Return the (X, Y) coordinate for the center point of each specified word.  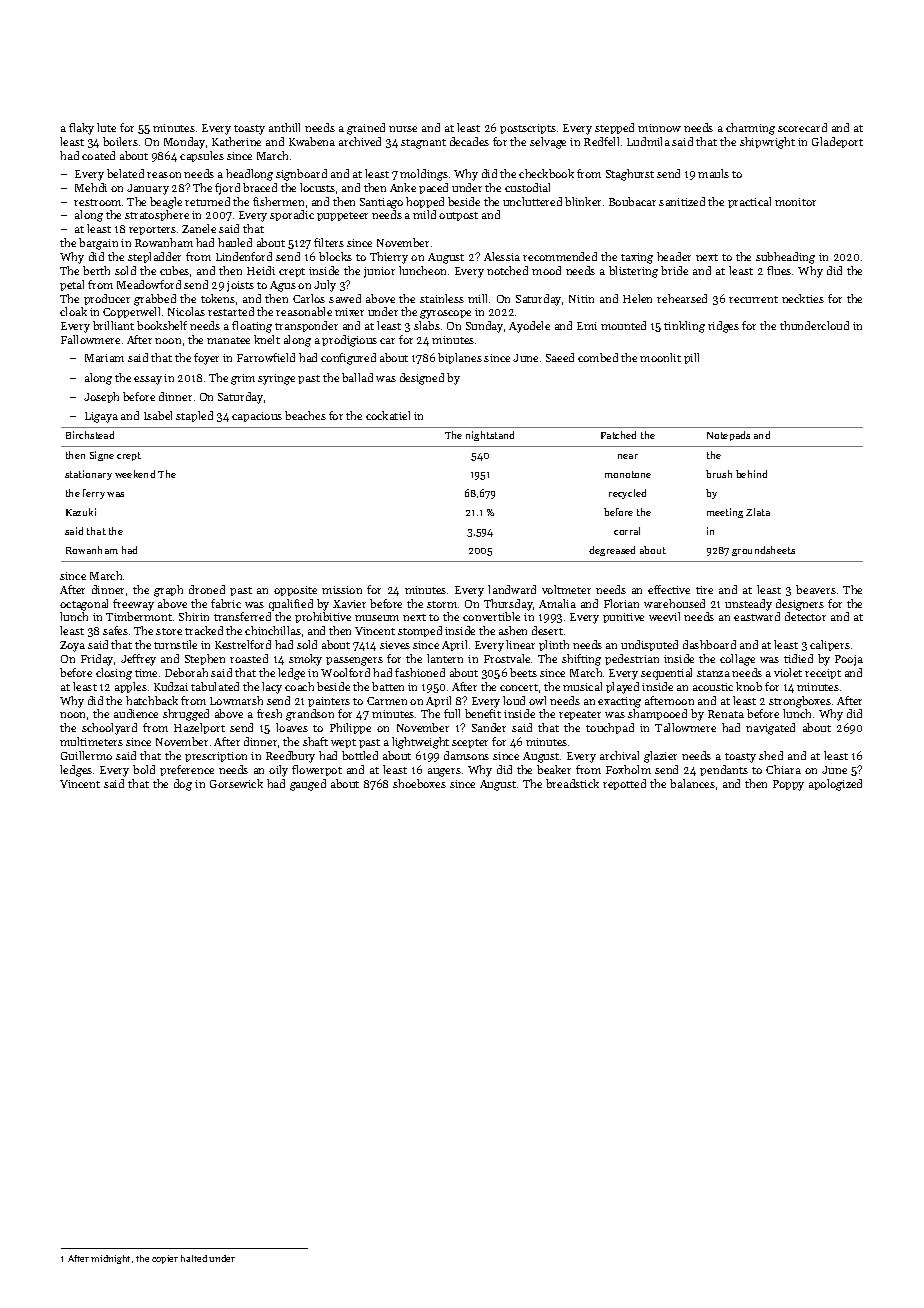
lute (106, 127)
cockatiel (388, 415)
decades (469, 141)
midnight (110, 1259)
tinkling (684, 327)
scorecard (802, 127)
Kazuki (81, 512)
